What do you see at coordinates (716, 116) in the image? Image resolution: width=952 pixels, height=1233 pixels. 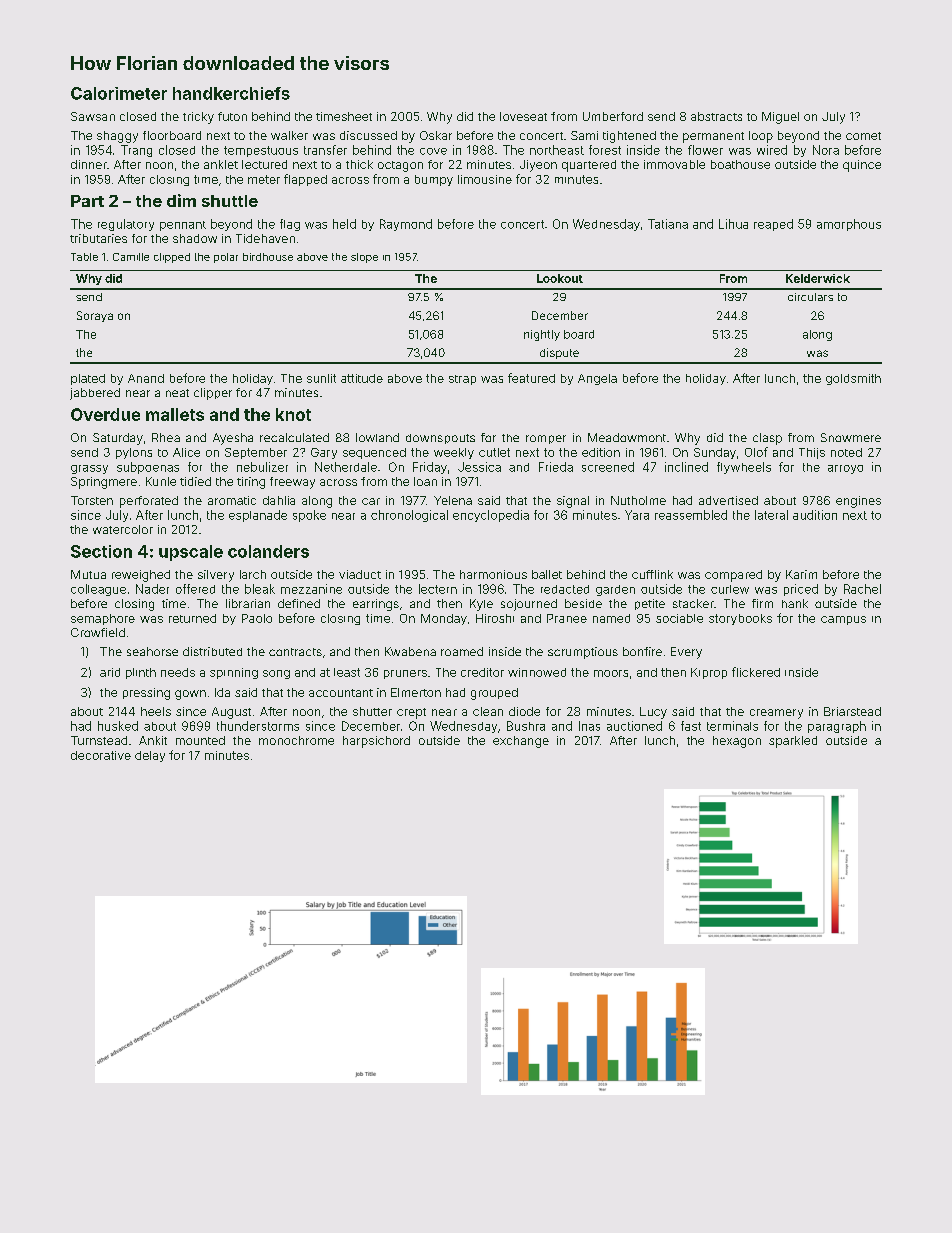 I see `abstracts` at bounding box center [716, 116].
